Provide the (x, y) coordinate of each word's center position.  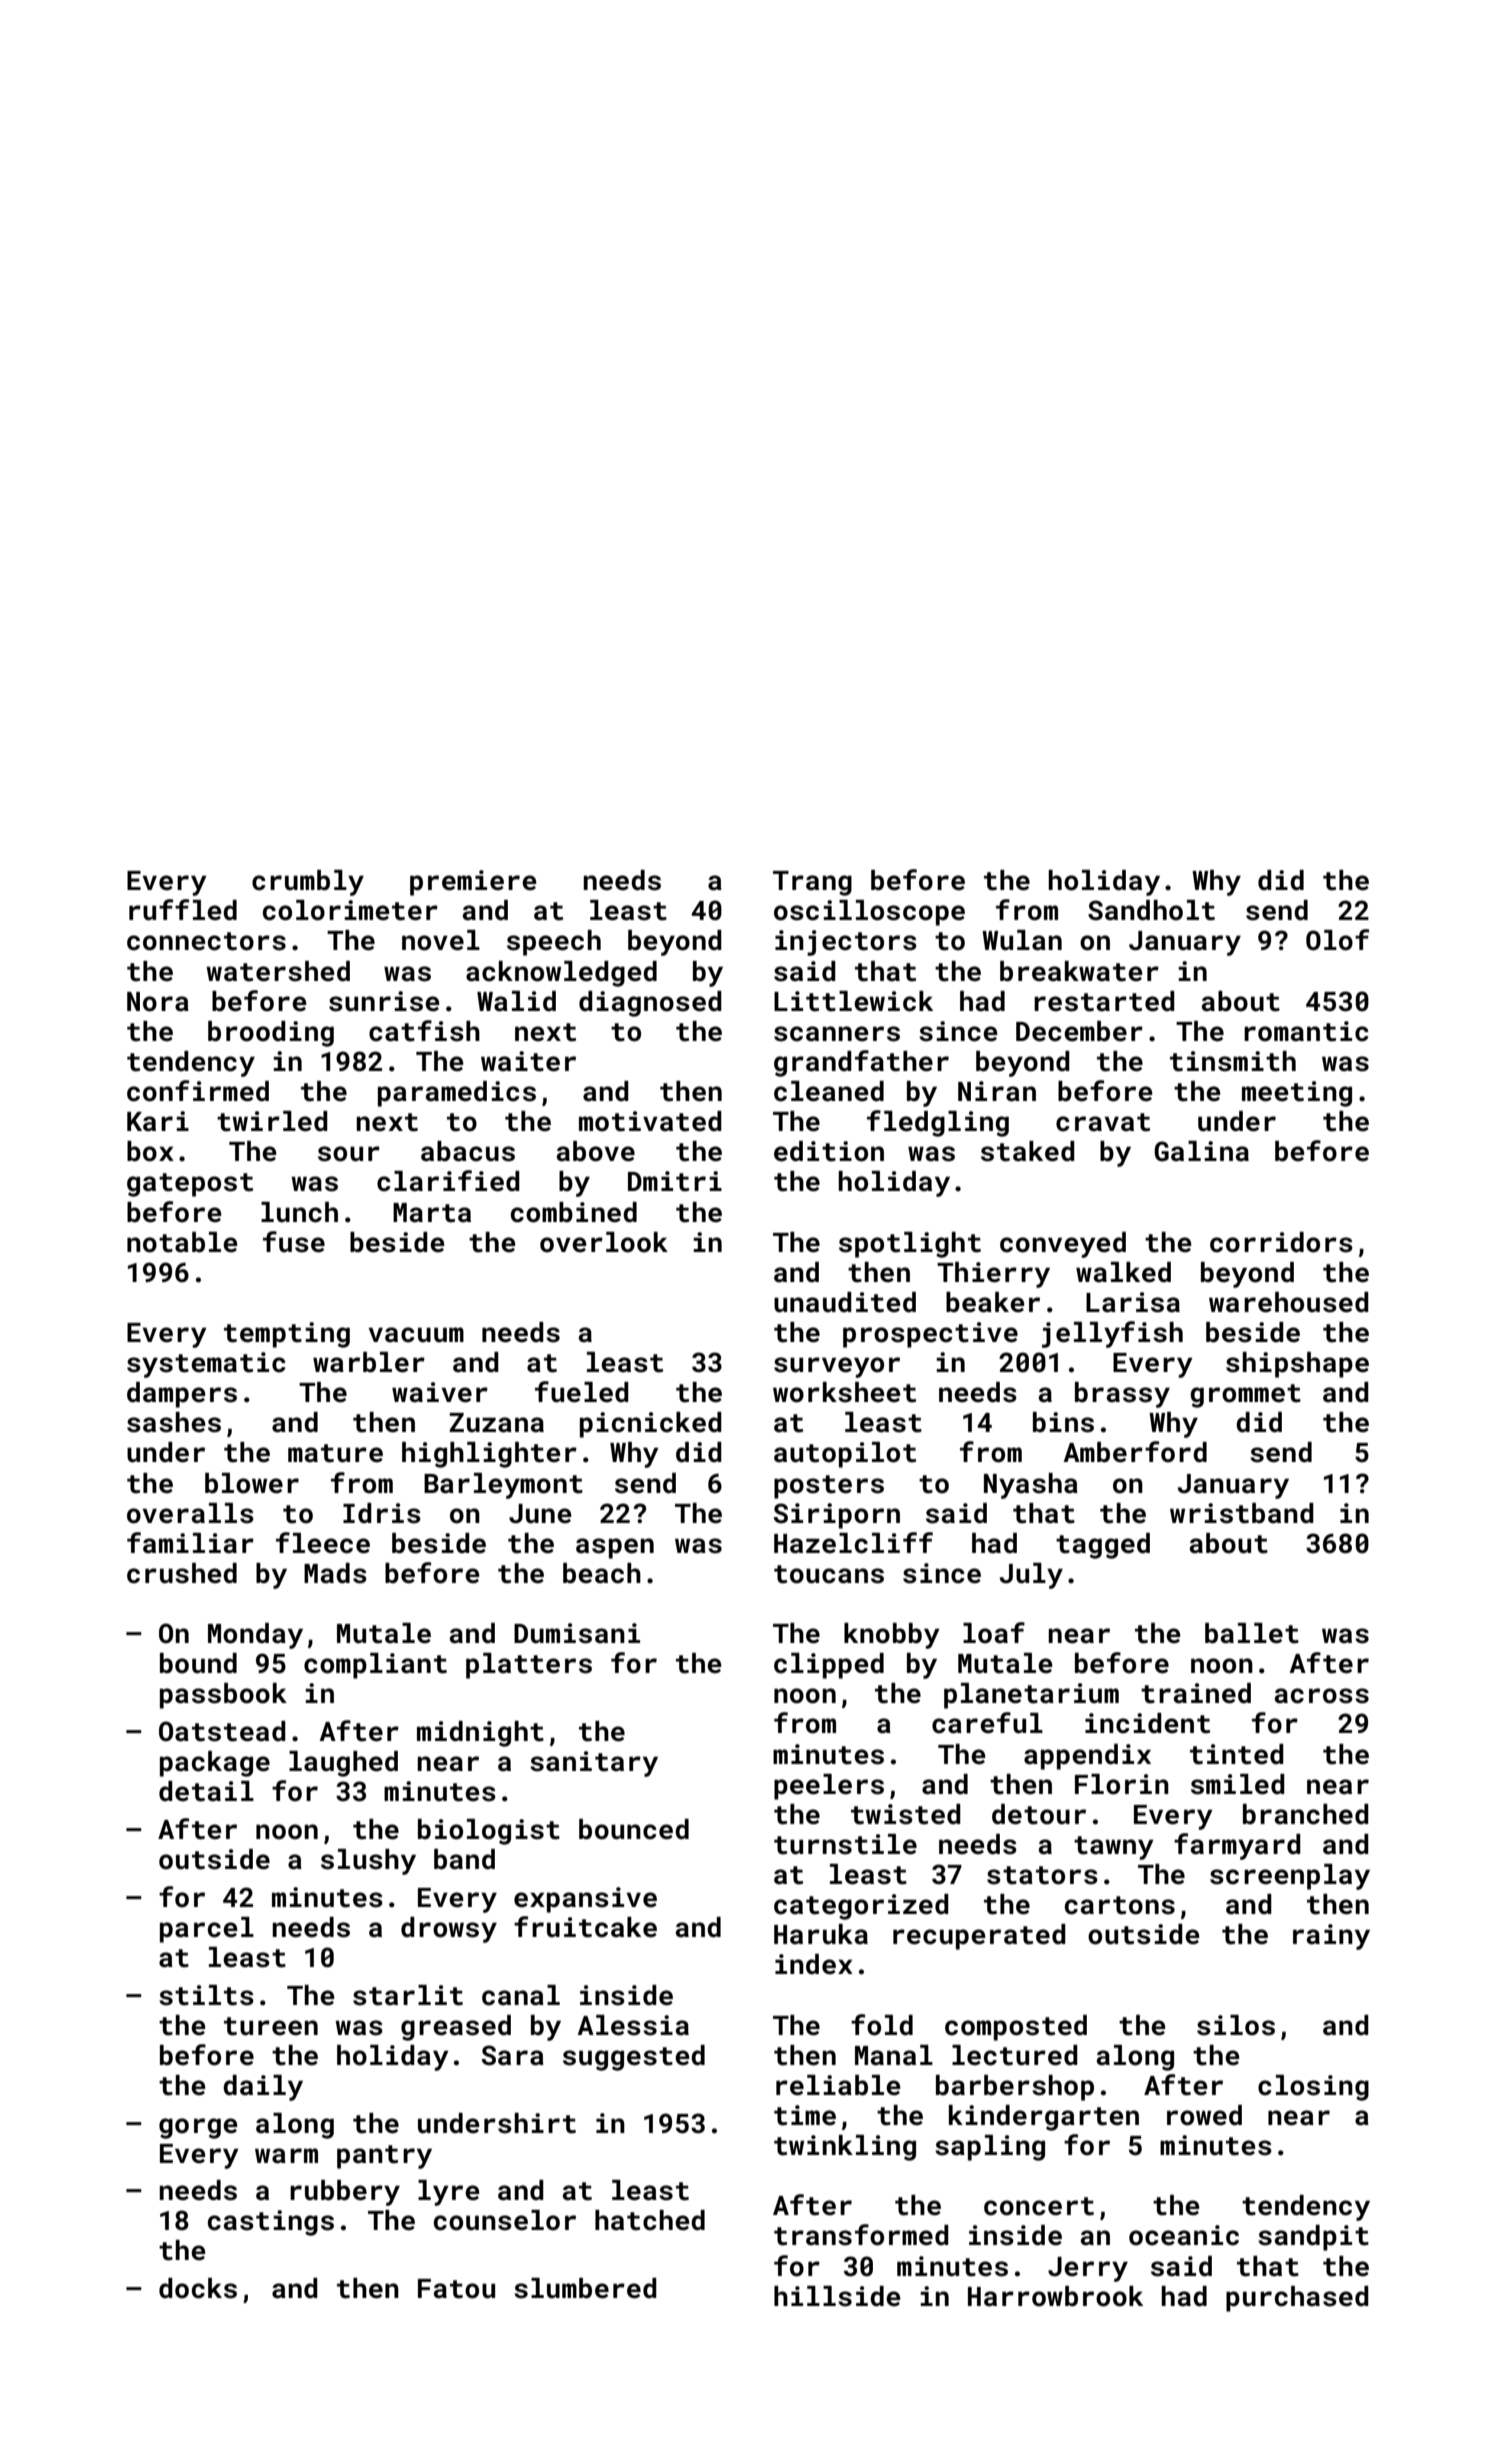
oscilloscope (869, 913)
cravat (1103, 1122)
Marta (432, 1213)
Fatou (456, 2289)
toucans (829, 1574)
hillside (837, 2296)
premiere (473, 883)
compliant (375, 1666)
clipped (829, 1666)
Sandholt (1151, 910)
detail (206, 1791)
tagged (1103, 1546)
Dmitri (675, 1181)
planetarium (1031, 1696)
